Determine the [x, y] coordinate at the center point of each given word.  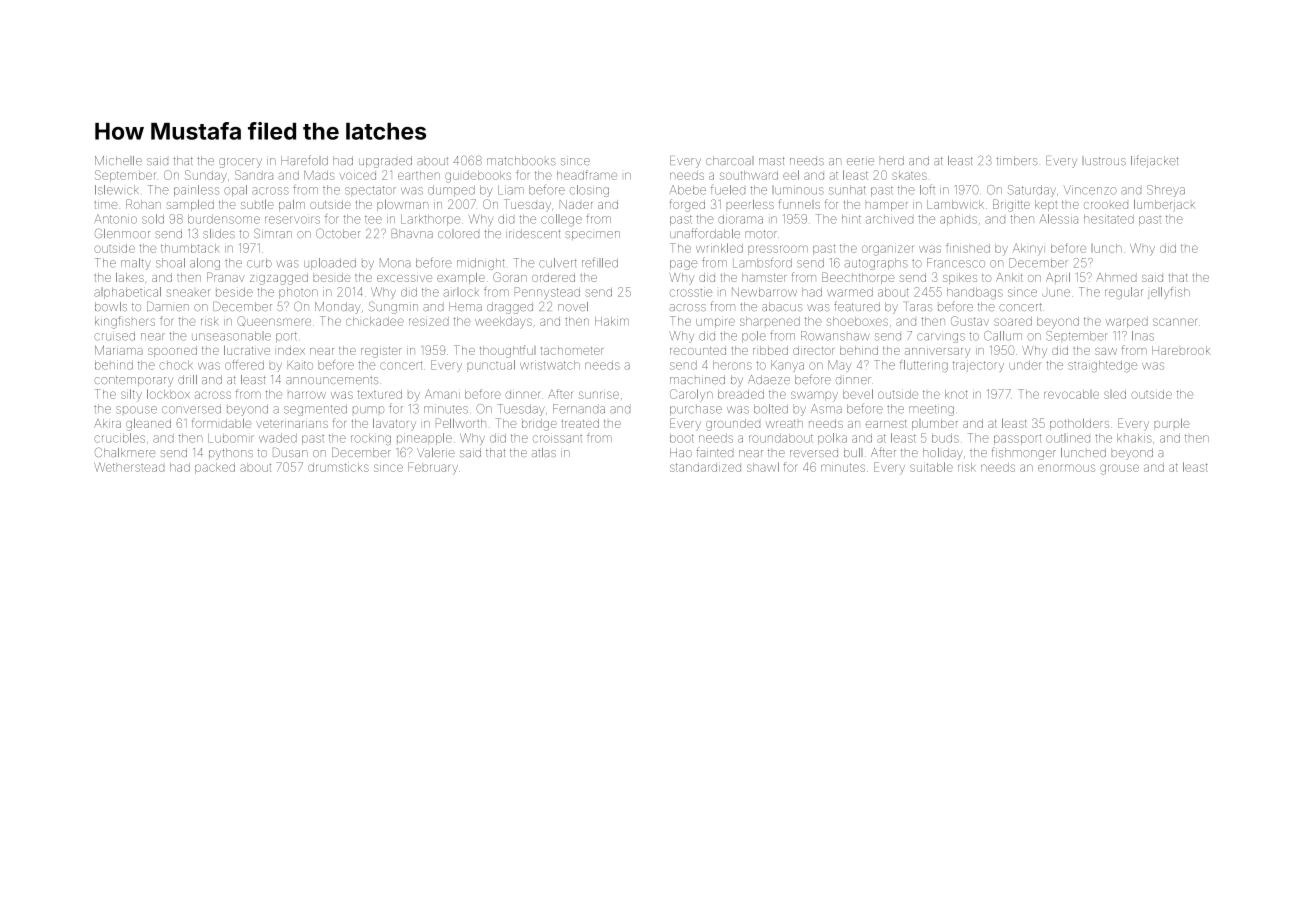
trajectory [978, 366]
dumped [451, 191]
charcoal [730, 161]
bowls [111, 306]
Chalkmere [125, 452]
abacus [782, 306]
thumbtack [190, 248]
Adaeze [769, 379]
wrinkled [719, 248]
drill [187, 379]
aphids [958, 220]
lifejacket [1155, 161]
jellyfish [1169, 293]
